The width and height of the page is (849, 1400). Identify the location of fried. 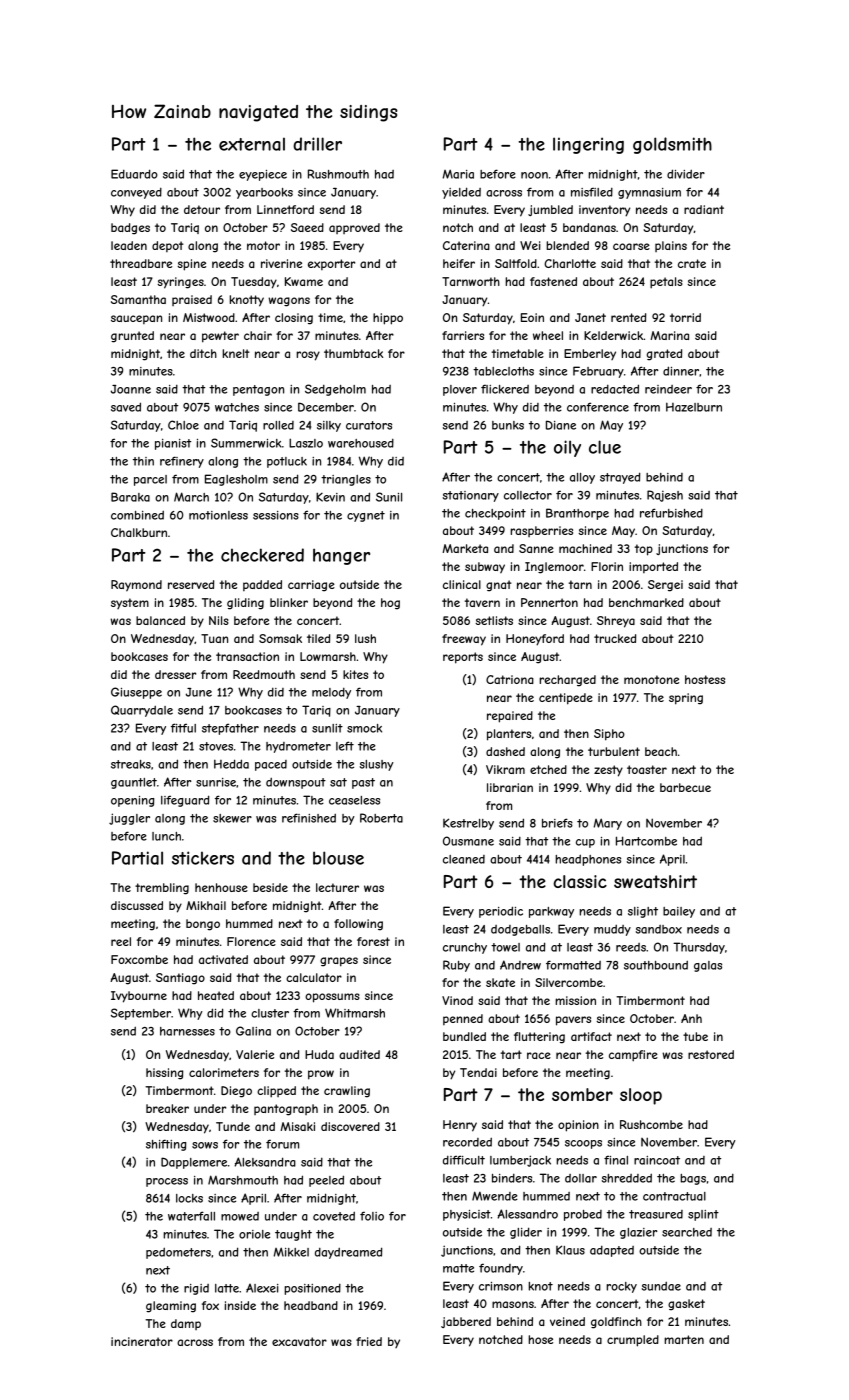
(369, 1341).
